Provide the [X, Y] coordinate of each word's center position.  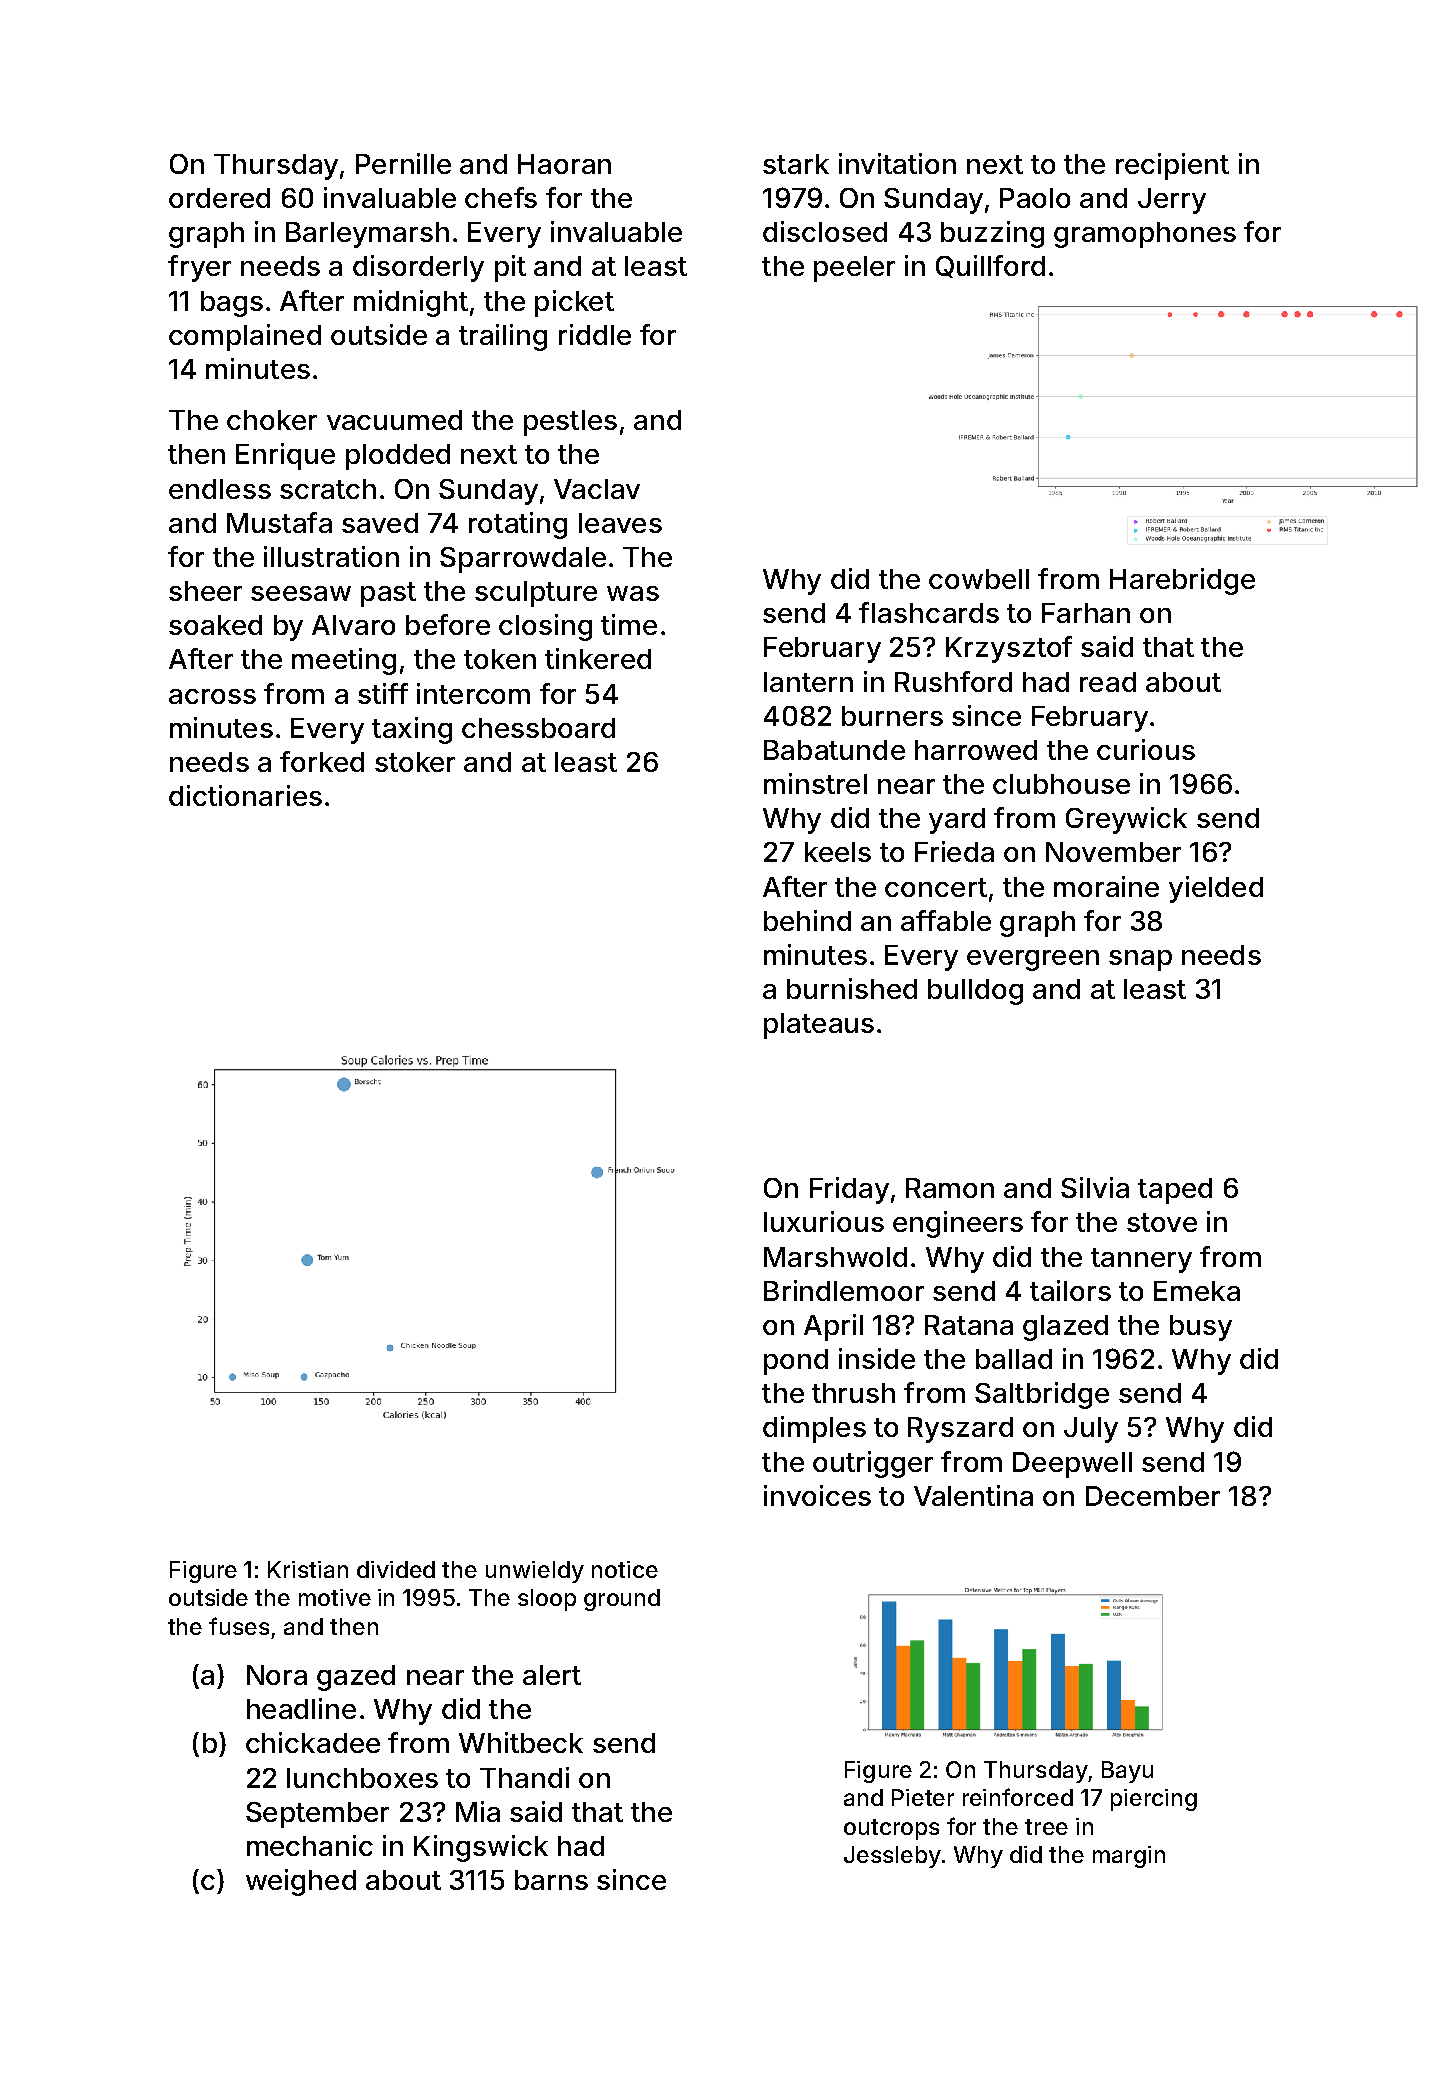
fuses [239, 1626]
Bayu [1127, 1772]
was [633, 593]
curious [1146, 749]
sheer [205, 591]
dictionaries [245, 795]
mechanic [310, 1845]
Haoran [564, 164]
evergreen [1033, 960]
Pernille [403, 163]
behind [807, 920]
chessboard [538, 728]
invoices [817, 1495]
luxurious [824, 1221]
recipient [1172, 166]
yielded [1216, 889]
